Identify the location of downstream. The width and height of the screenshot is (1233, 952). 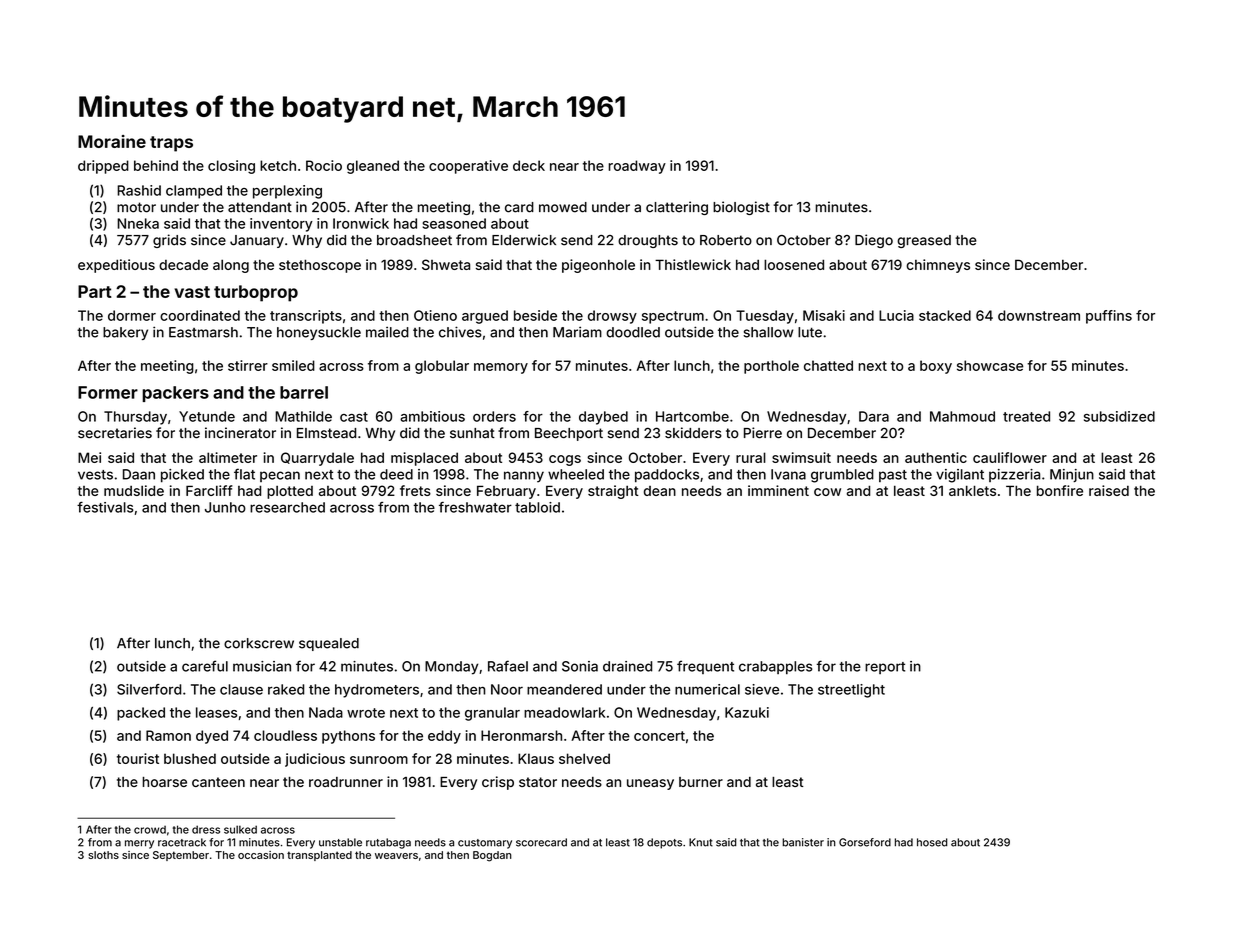
(1039, 315).
